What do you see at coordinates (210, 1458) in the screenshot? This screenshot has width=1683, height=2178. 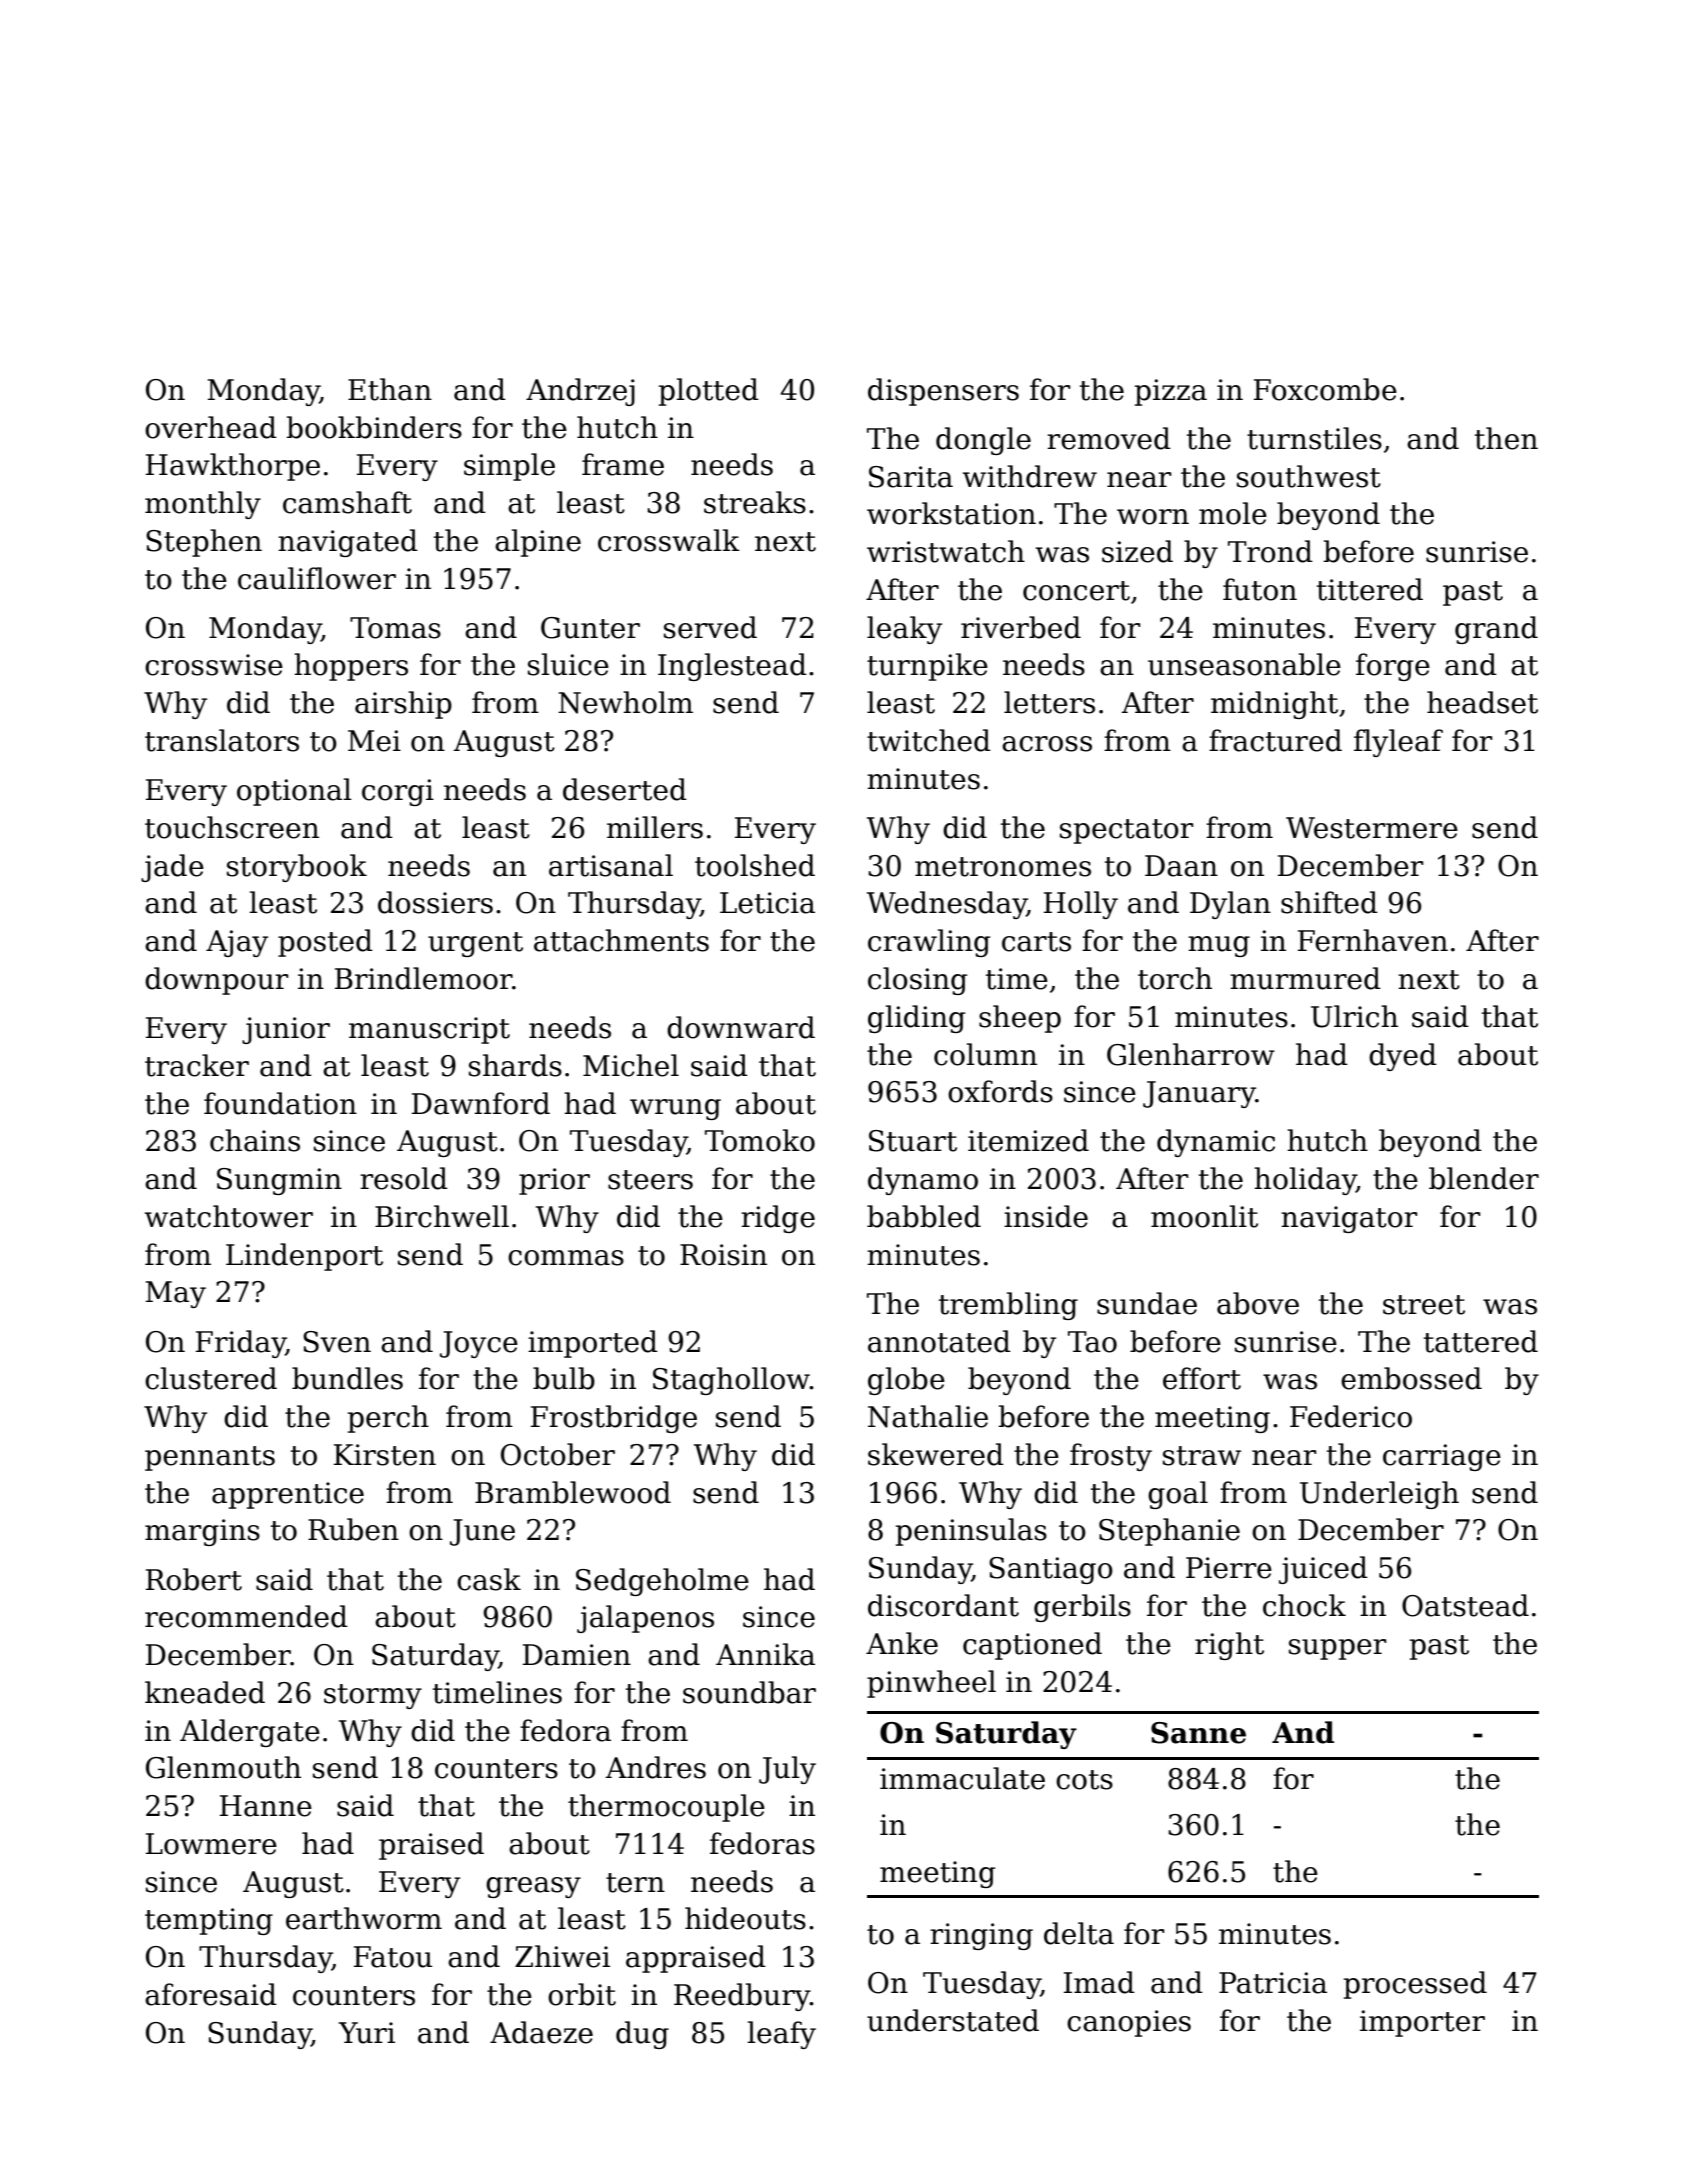 I see `pennants` at bounding box center [210, 1458].
